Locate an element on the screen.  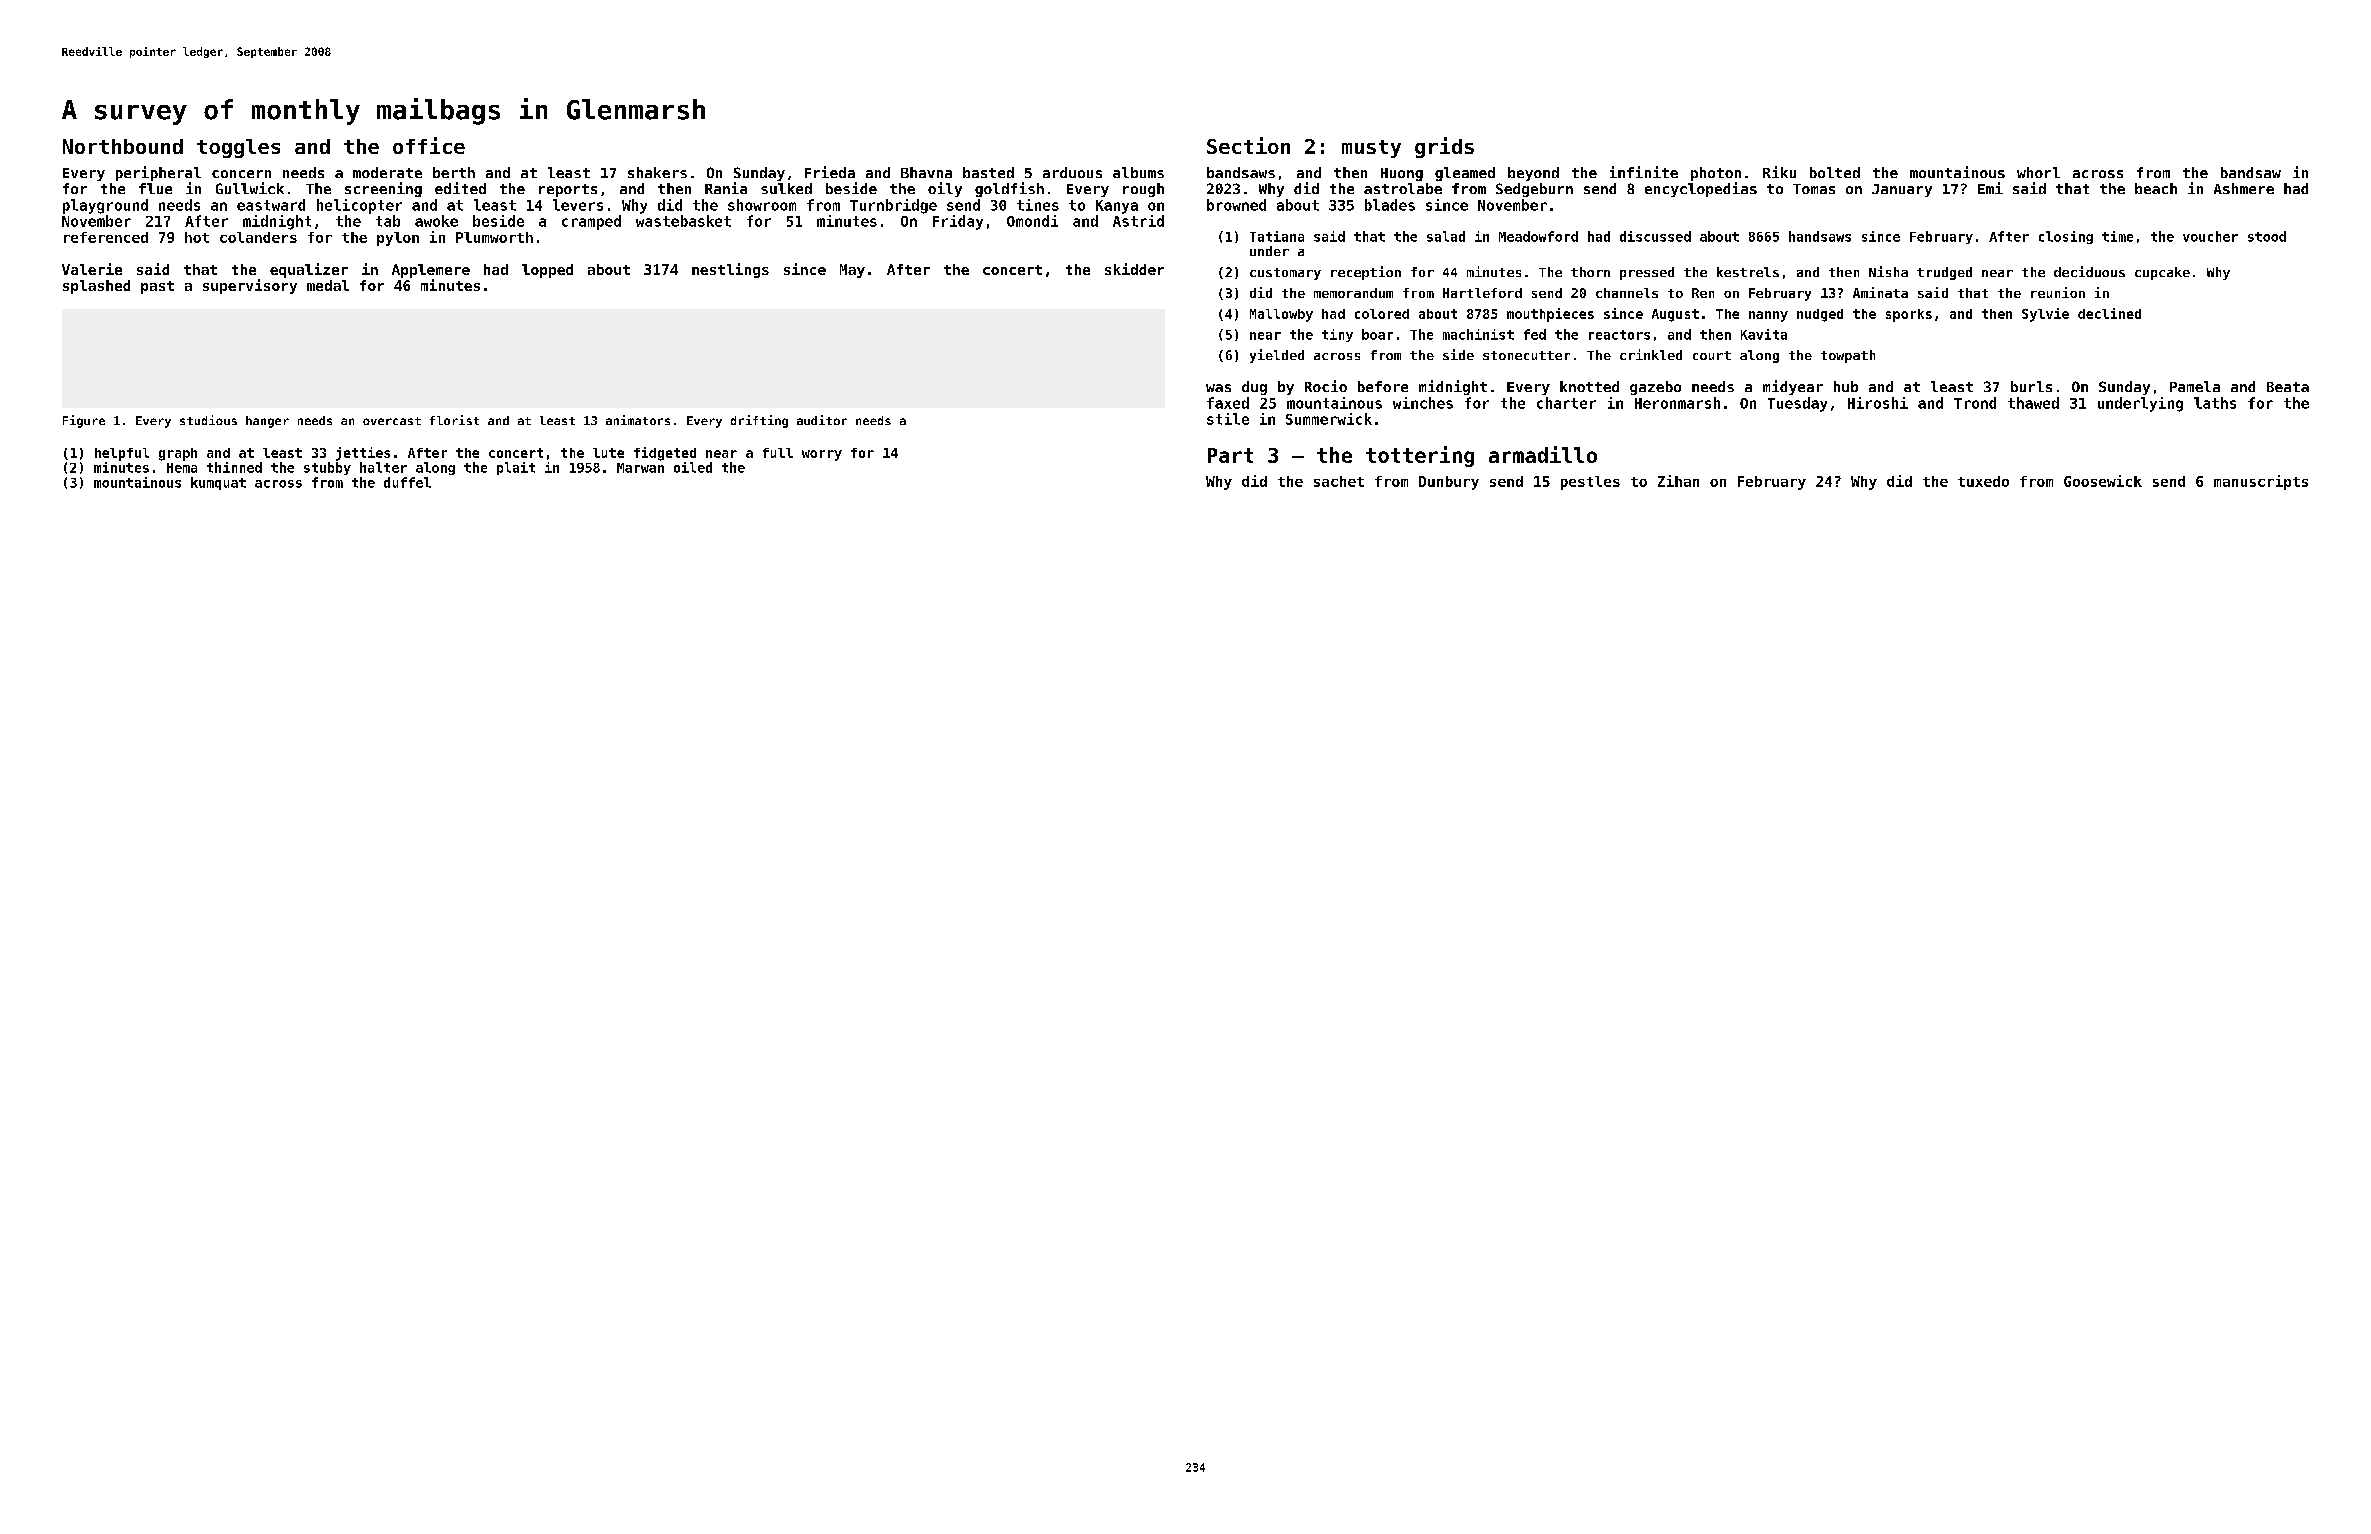
office is located at coordinates (429, 145).
